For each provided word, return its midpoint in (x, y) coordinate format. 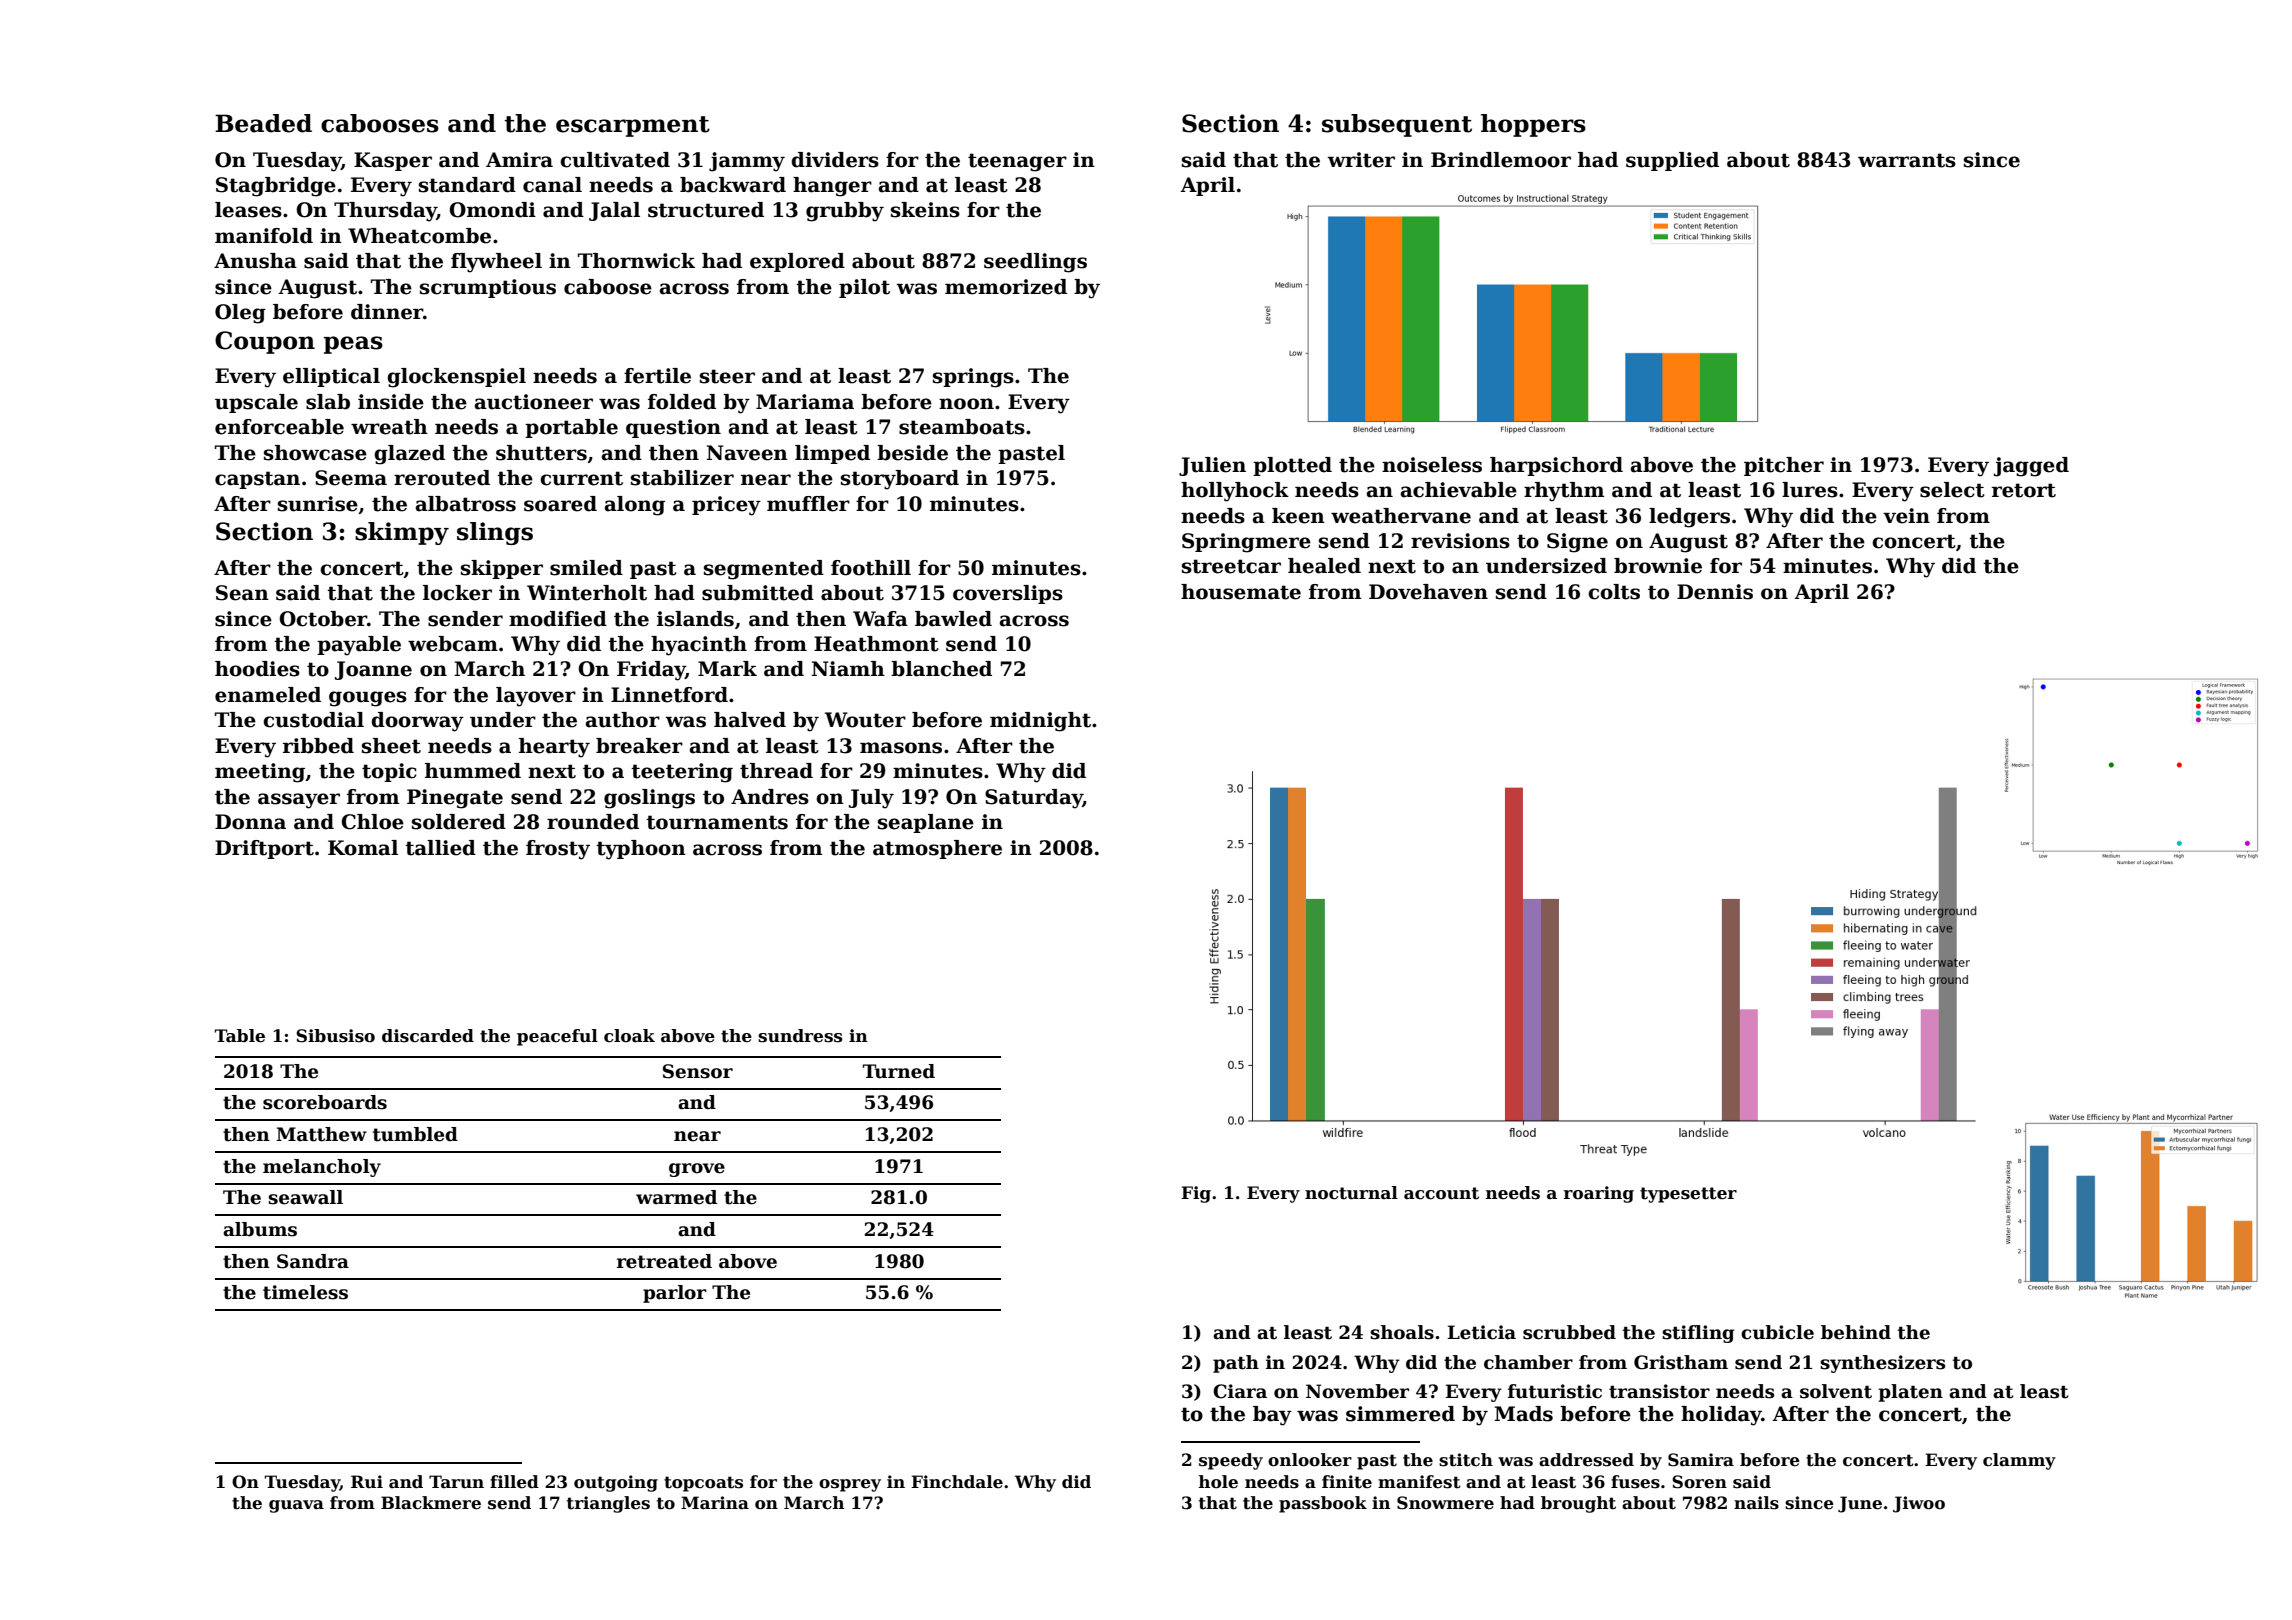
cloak (629, 1036)
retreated (664, 1261)
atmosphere (937, 849)
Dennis (1715, 592)
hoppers (1533, 125)
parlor (675, 1294)
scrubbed (1569, 1332)
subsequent (1397, 125)
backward (733, 185)
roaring (1599, 1194)
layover (536, 697)
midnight (1040, 722)
